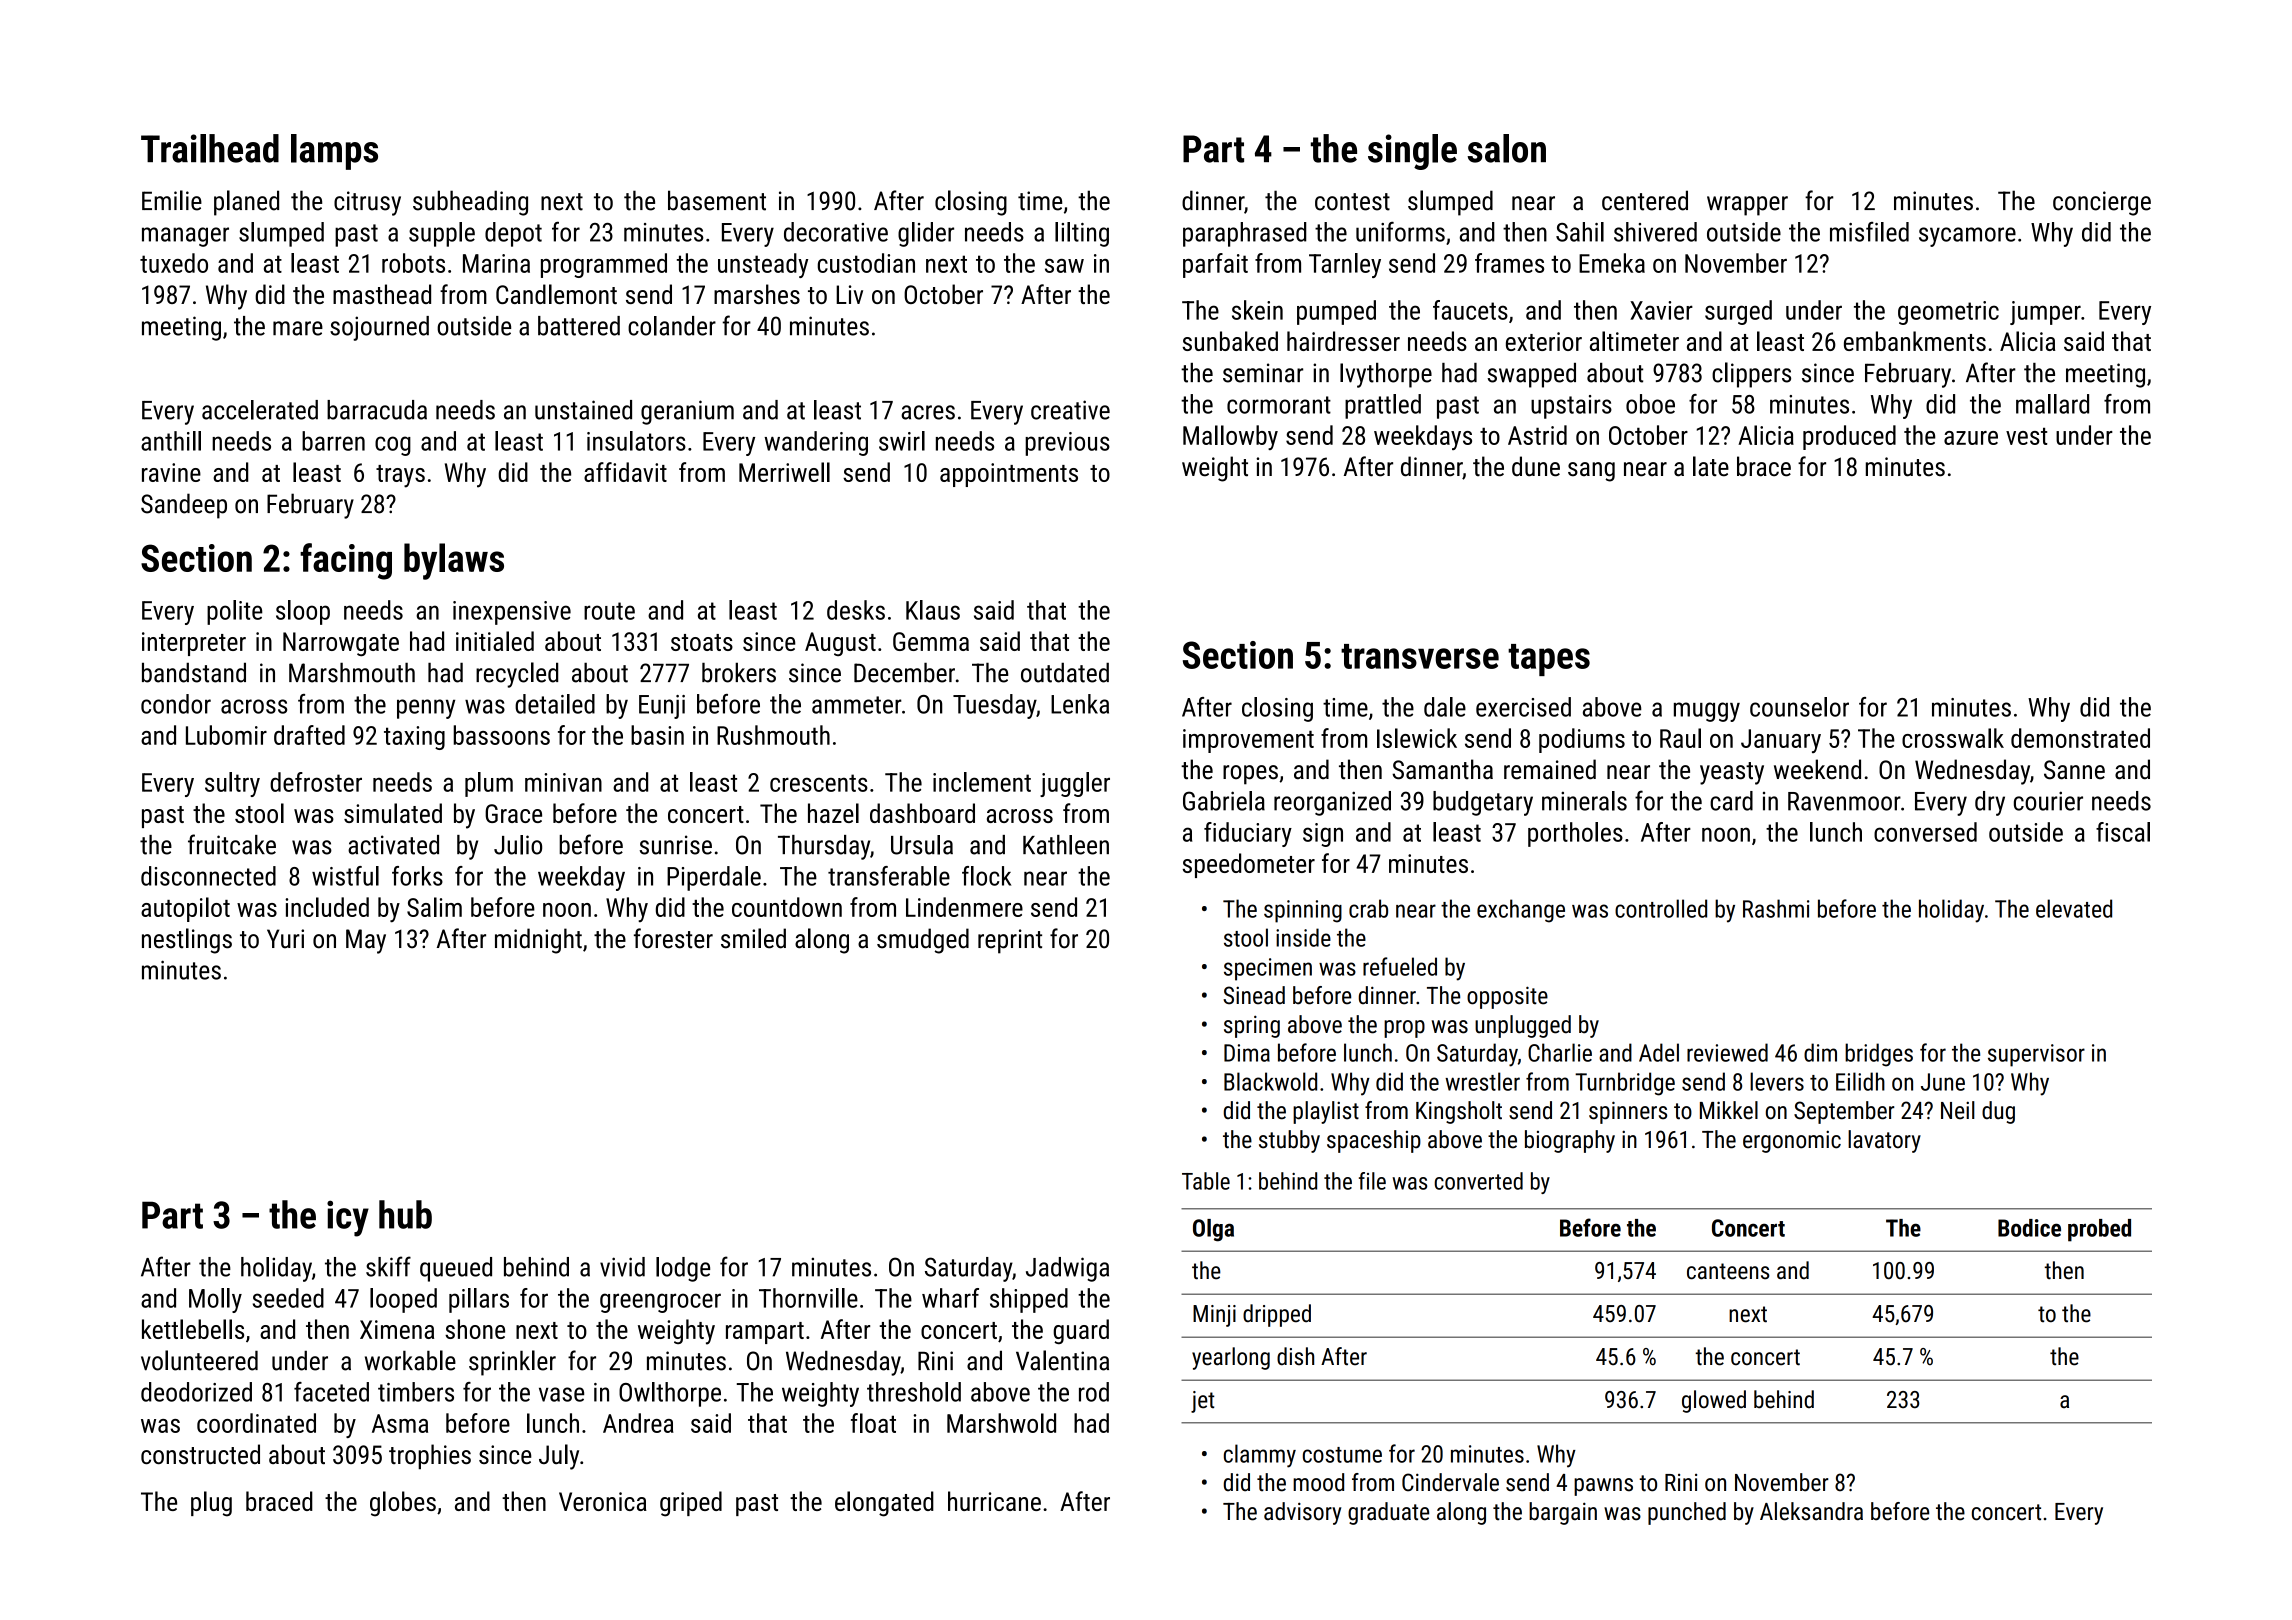 Image resolution: width=2292 pixels, height=1620 pixels. What do you see at coordinates (994, 706) in the screenshot?
I see `Tuesday` at bounding box center [994, 706].
